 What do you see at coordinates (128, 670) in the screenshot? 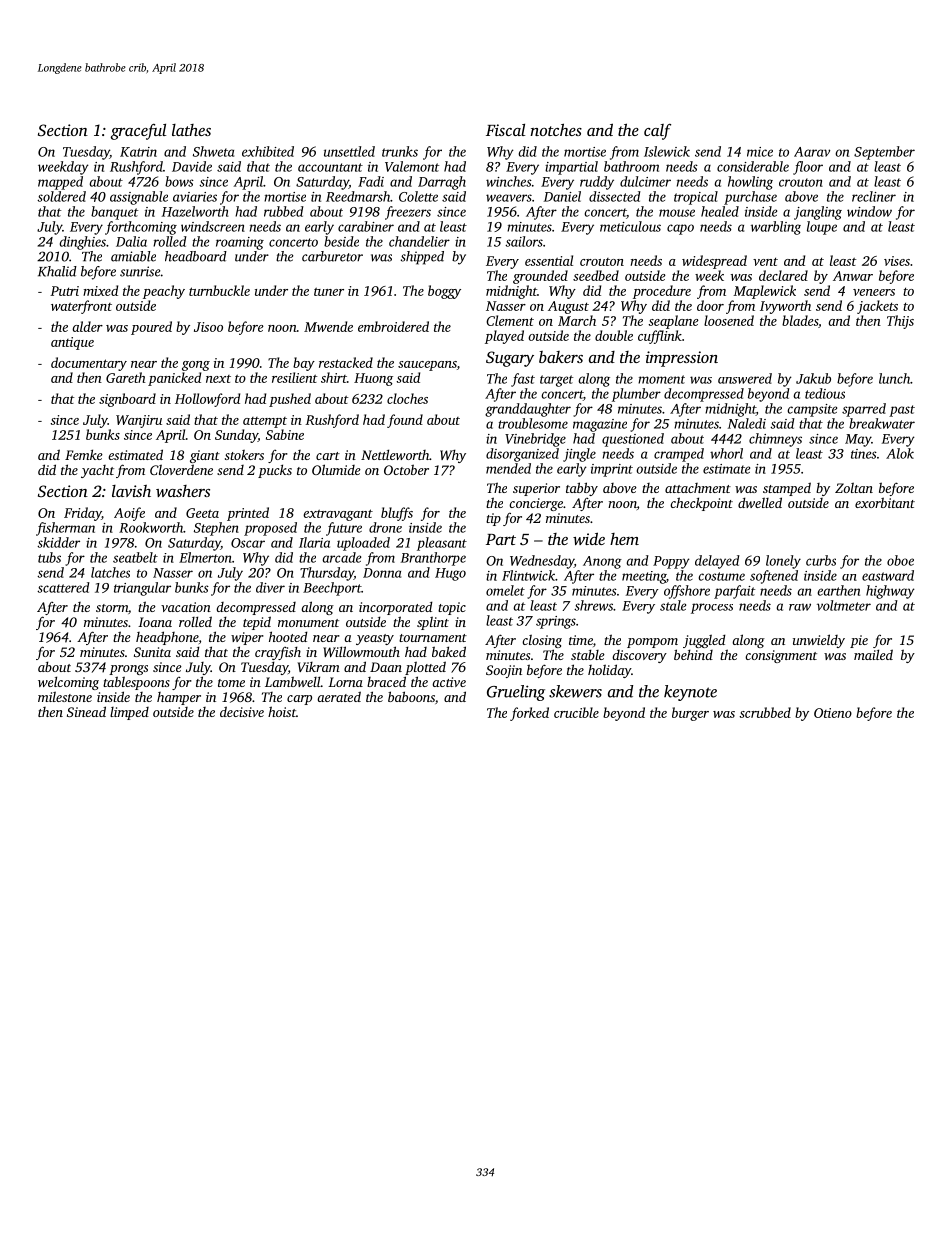
I see `prongs` at bounding box center [128, 670].
